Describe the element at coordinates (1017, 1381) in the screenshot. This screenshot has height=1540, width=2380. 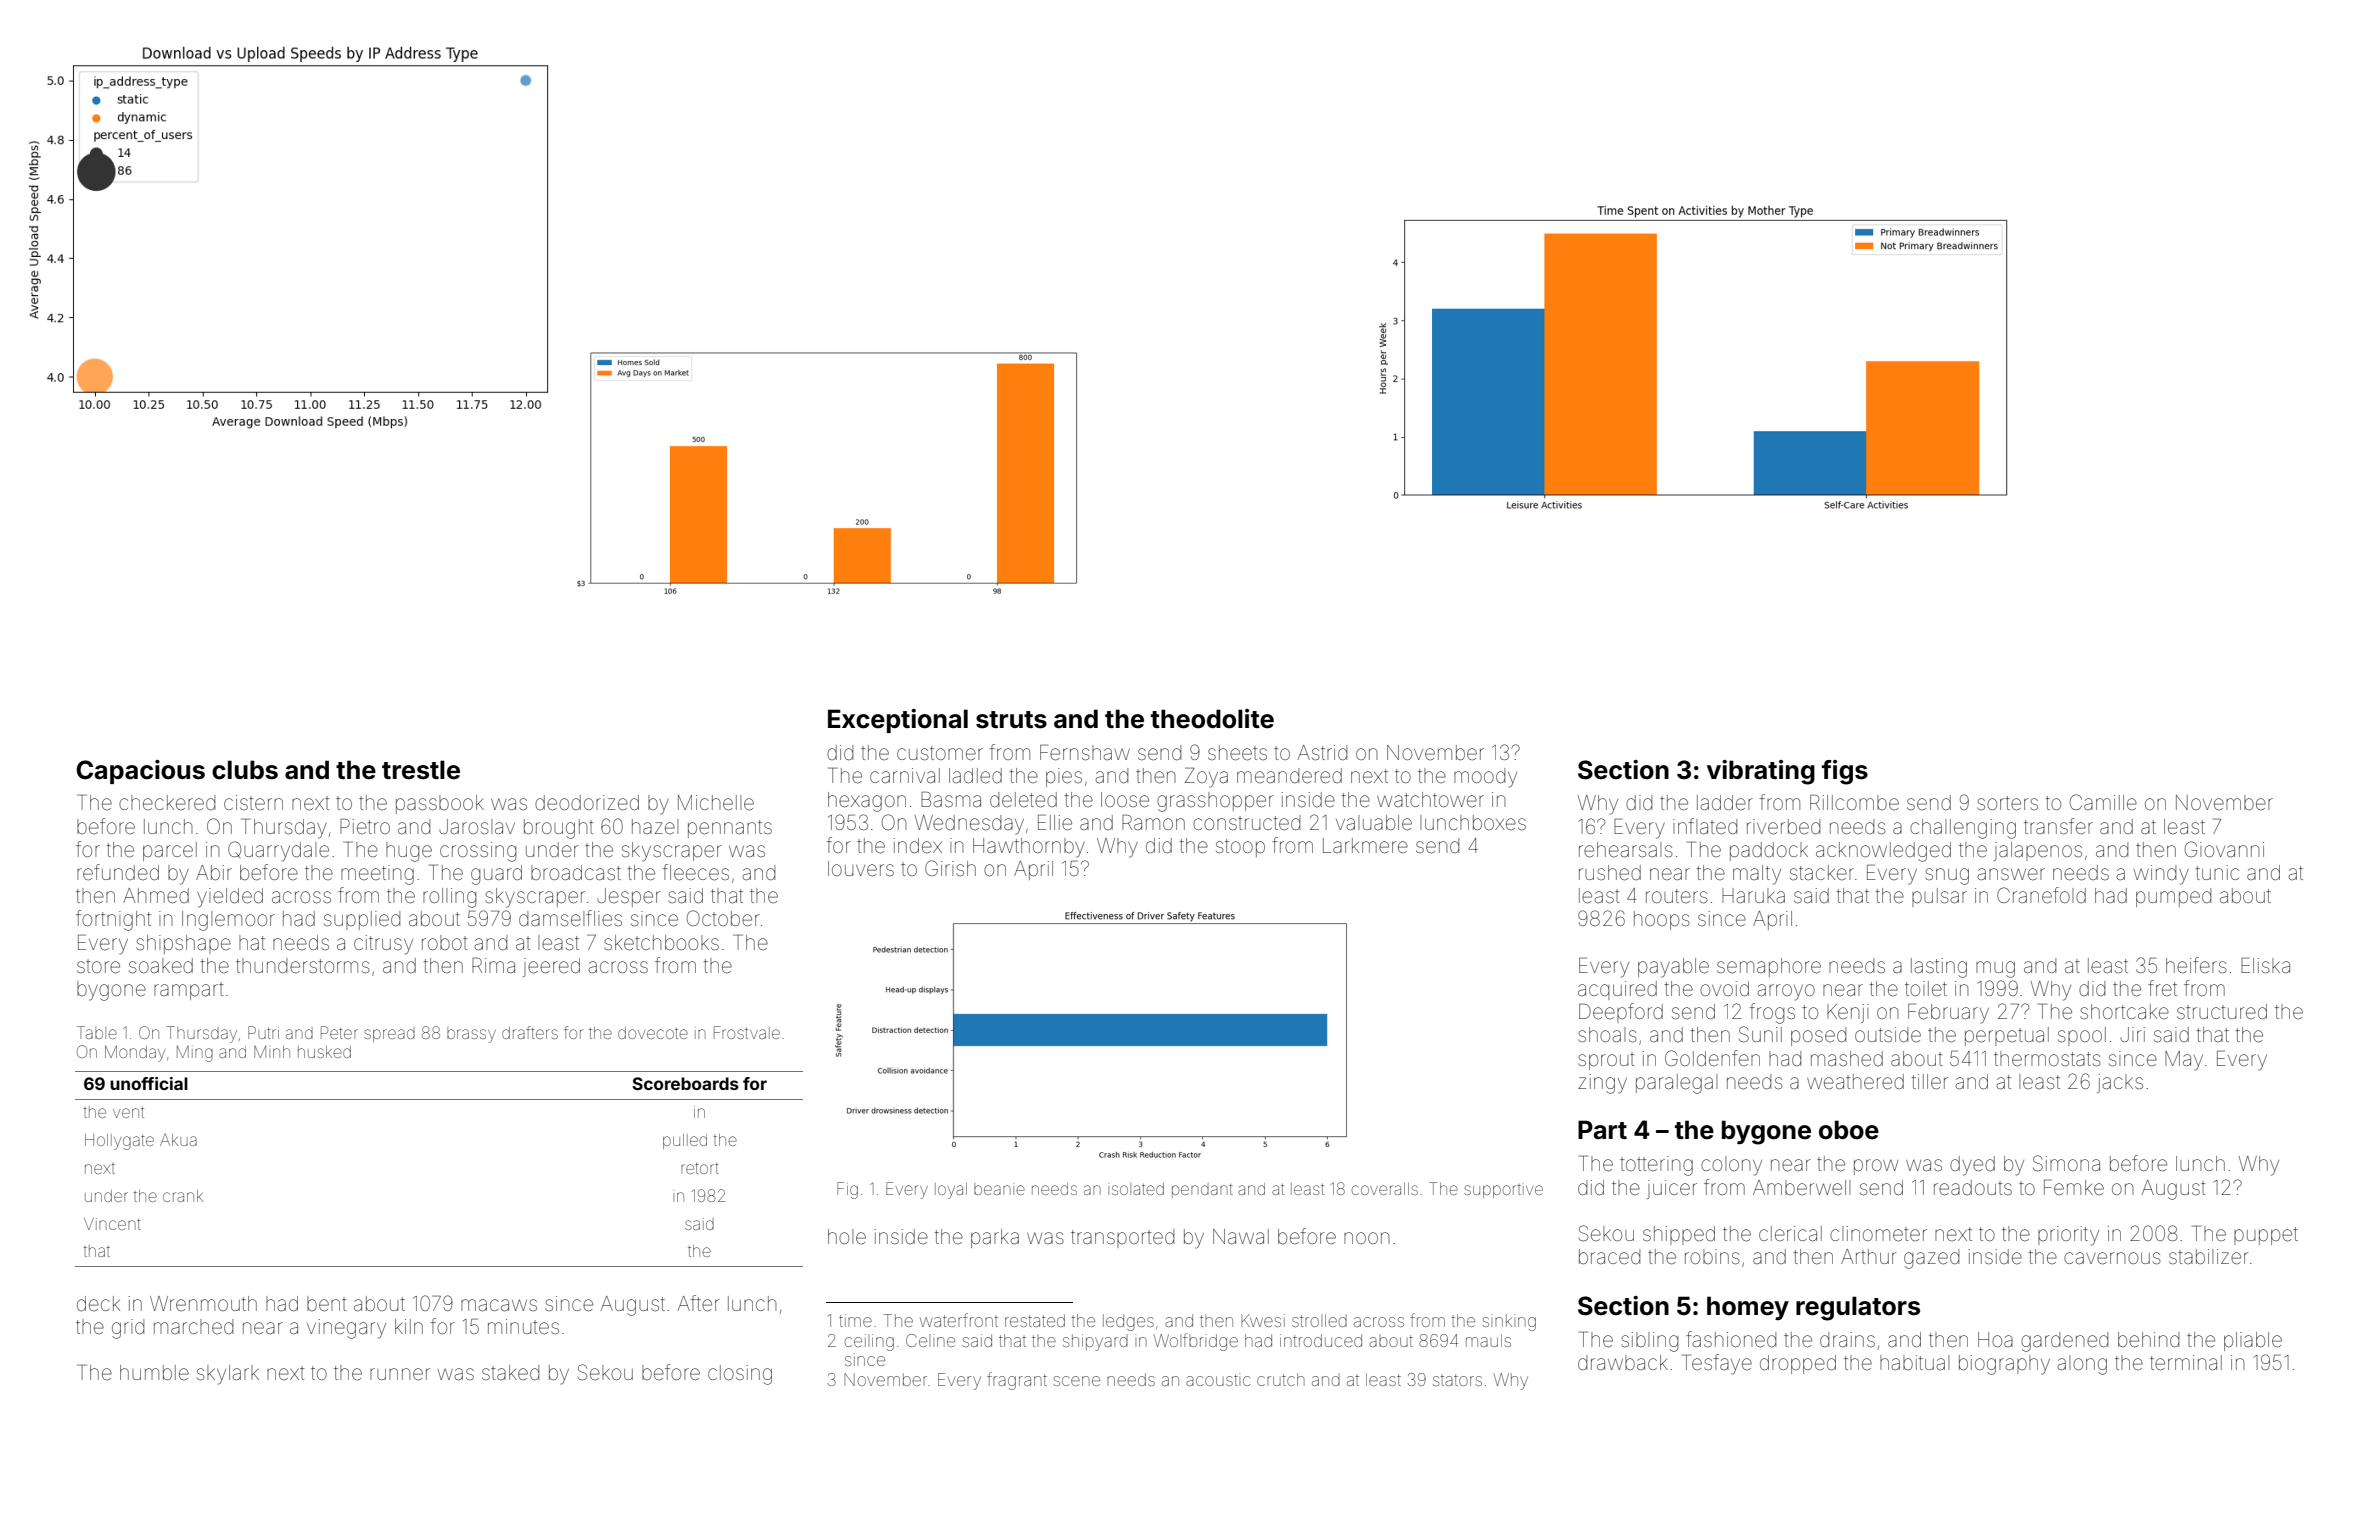
I see `fragrant` at that location.
